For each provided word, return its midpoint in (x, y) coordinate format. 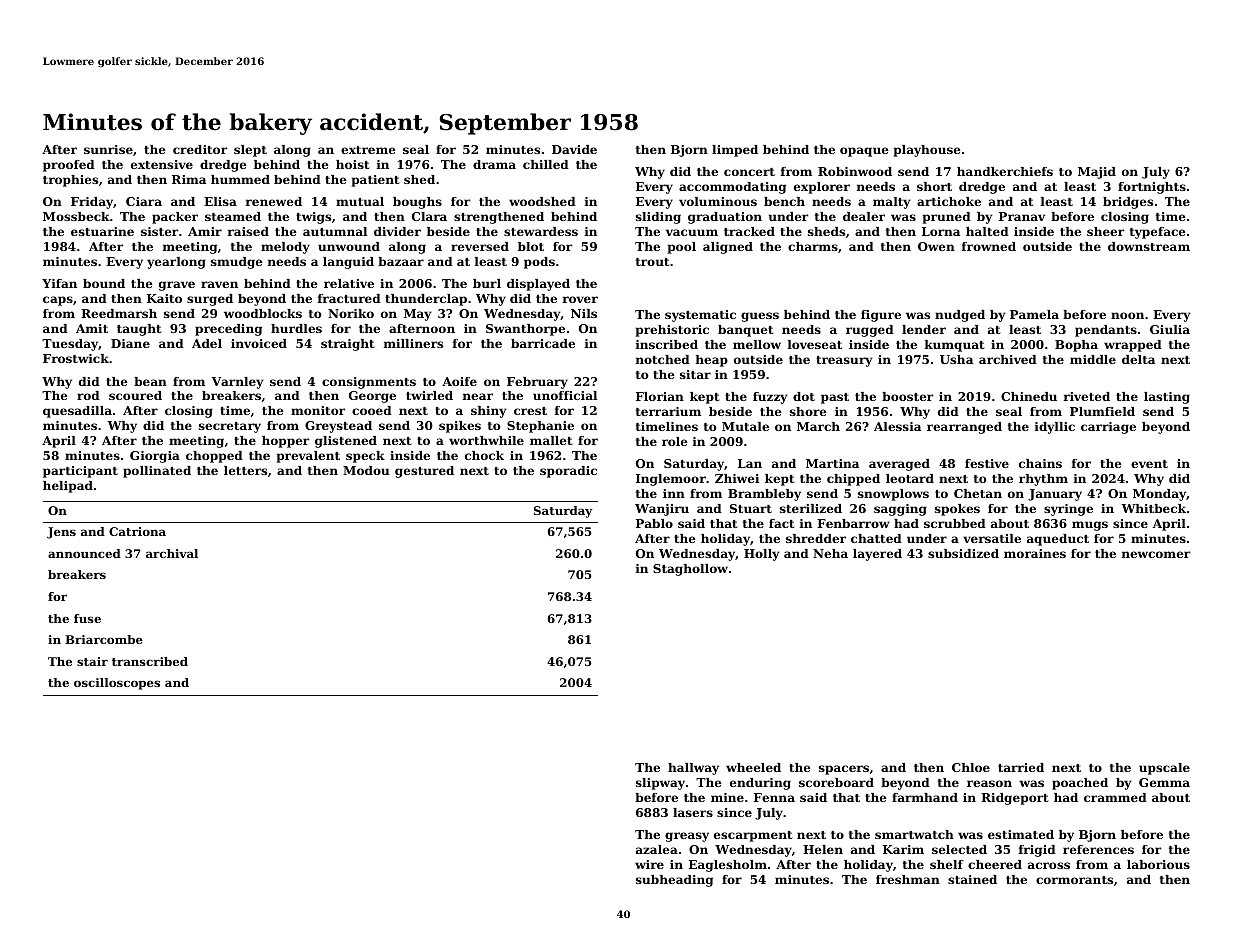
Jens (61, 533)
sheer (1105, 231)
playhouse (927, 151)
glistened (346, 442)
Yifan (59, 283)
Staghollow (690, 570)
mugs (1090, 526)
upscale (1164, 769)
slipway (660, 784)
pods (539, 263)
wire (649, 864)
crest (530, 411)
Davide (574, 149)
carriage (1108, 428)
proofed (69, 166)
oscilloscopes (117, 684)
